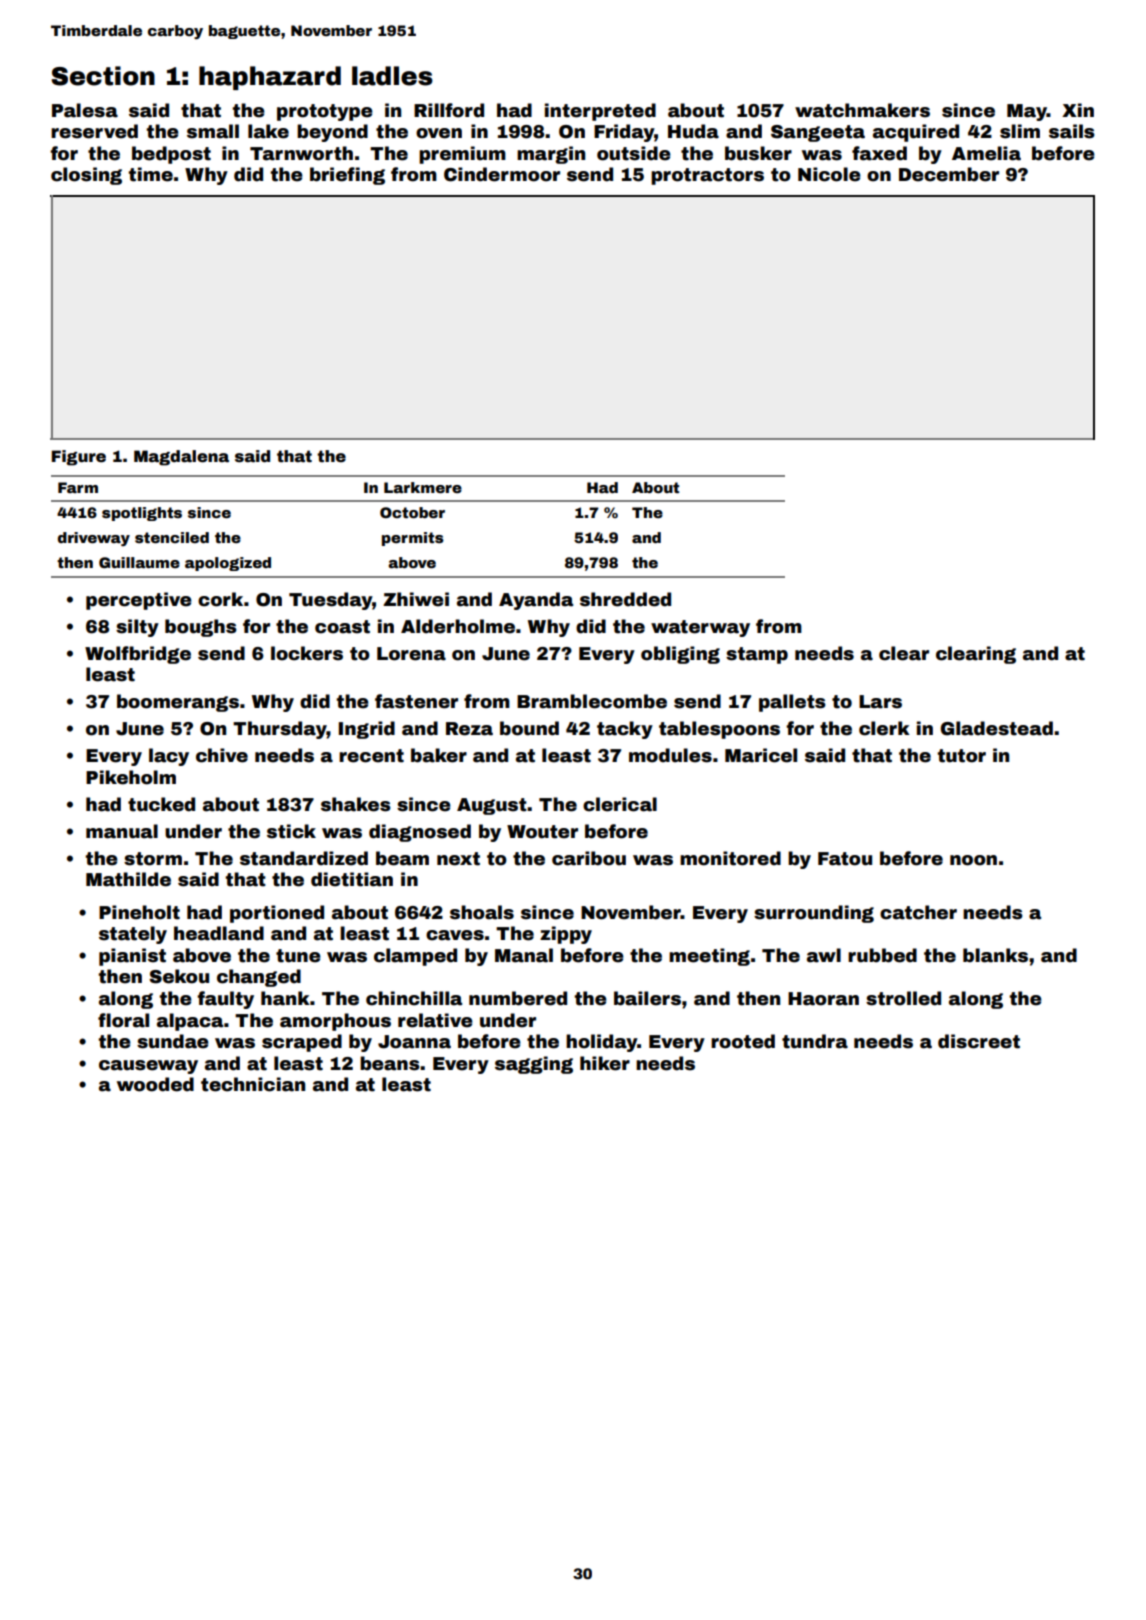 The height and width of the screenshot is (1620, 1146). Describe the element at coordinates (138, 655) in the screenshot. I see `Wolfbridge` at that location.
